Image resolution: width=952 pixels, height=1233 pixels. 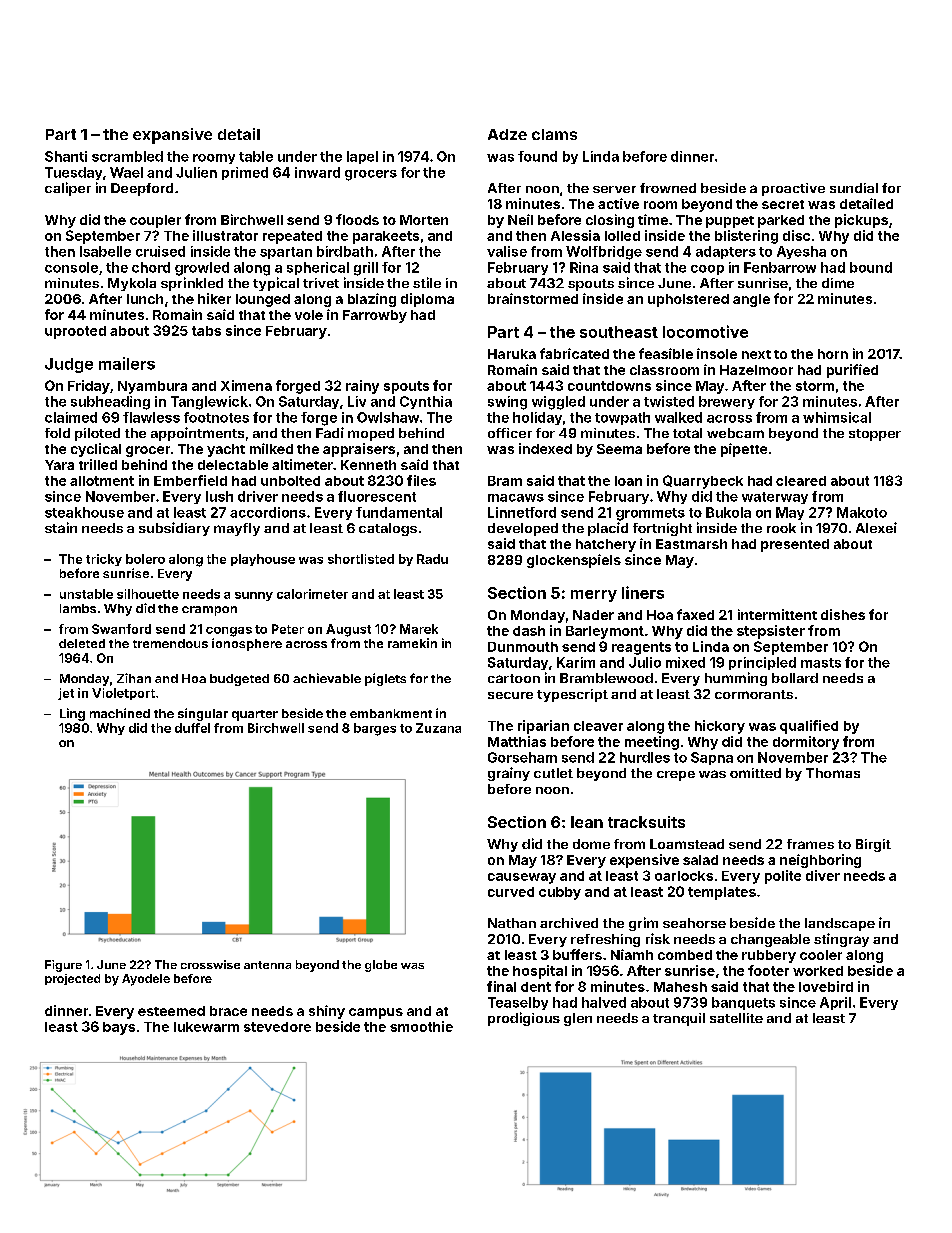 What do you see at coordinates (375, 729) in the page?
I see `barges` at bounding box center [375, 729].
